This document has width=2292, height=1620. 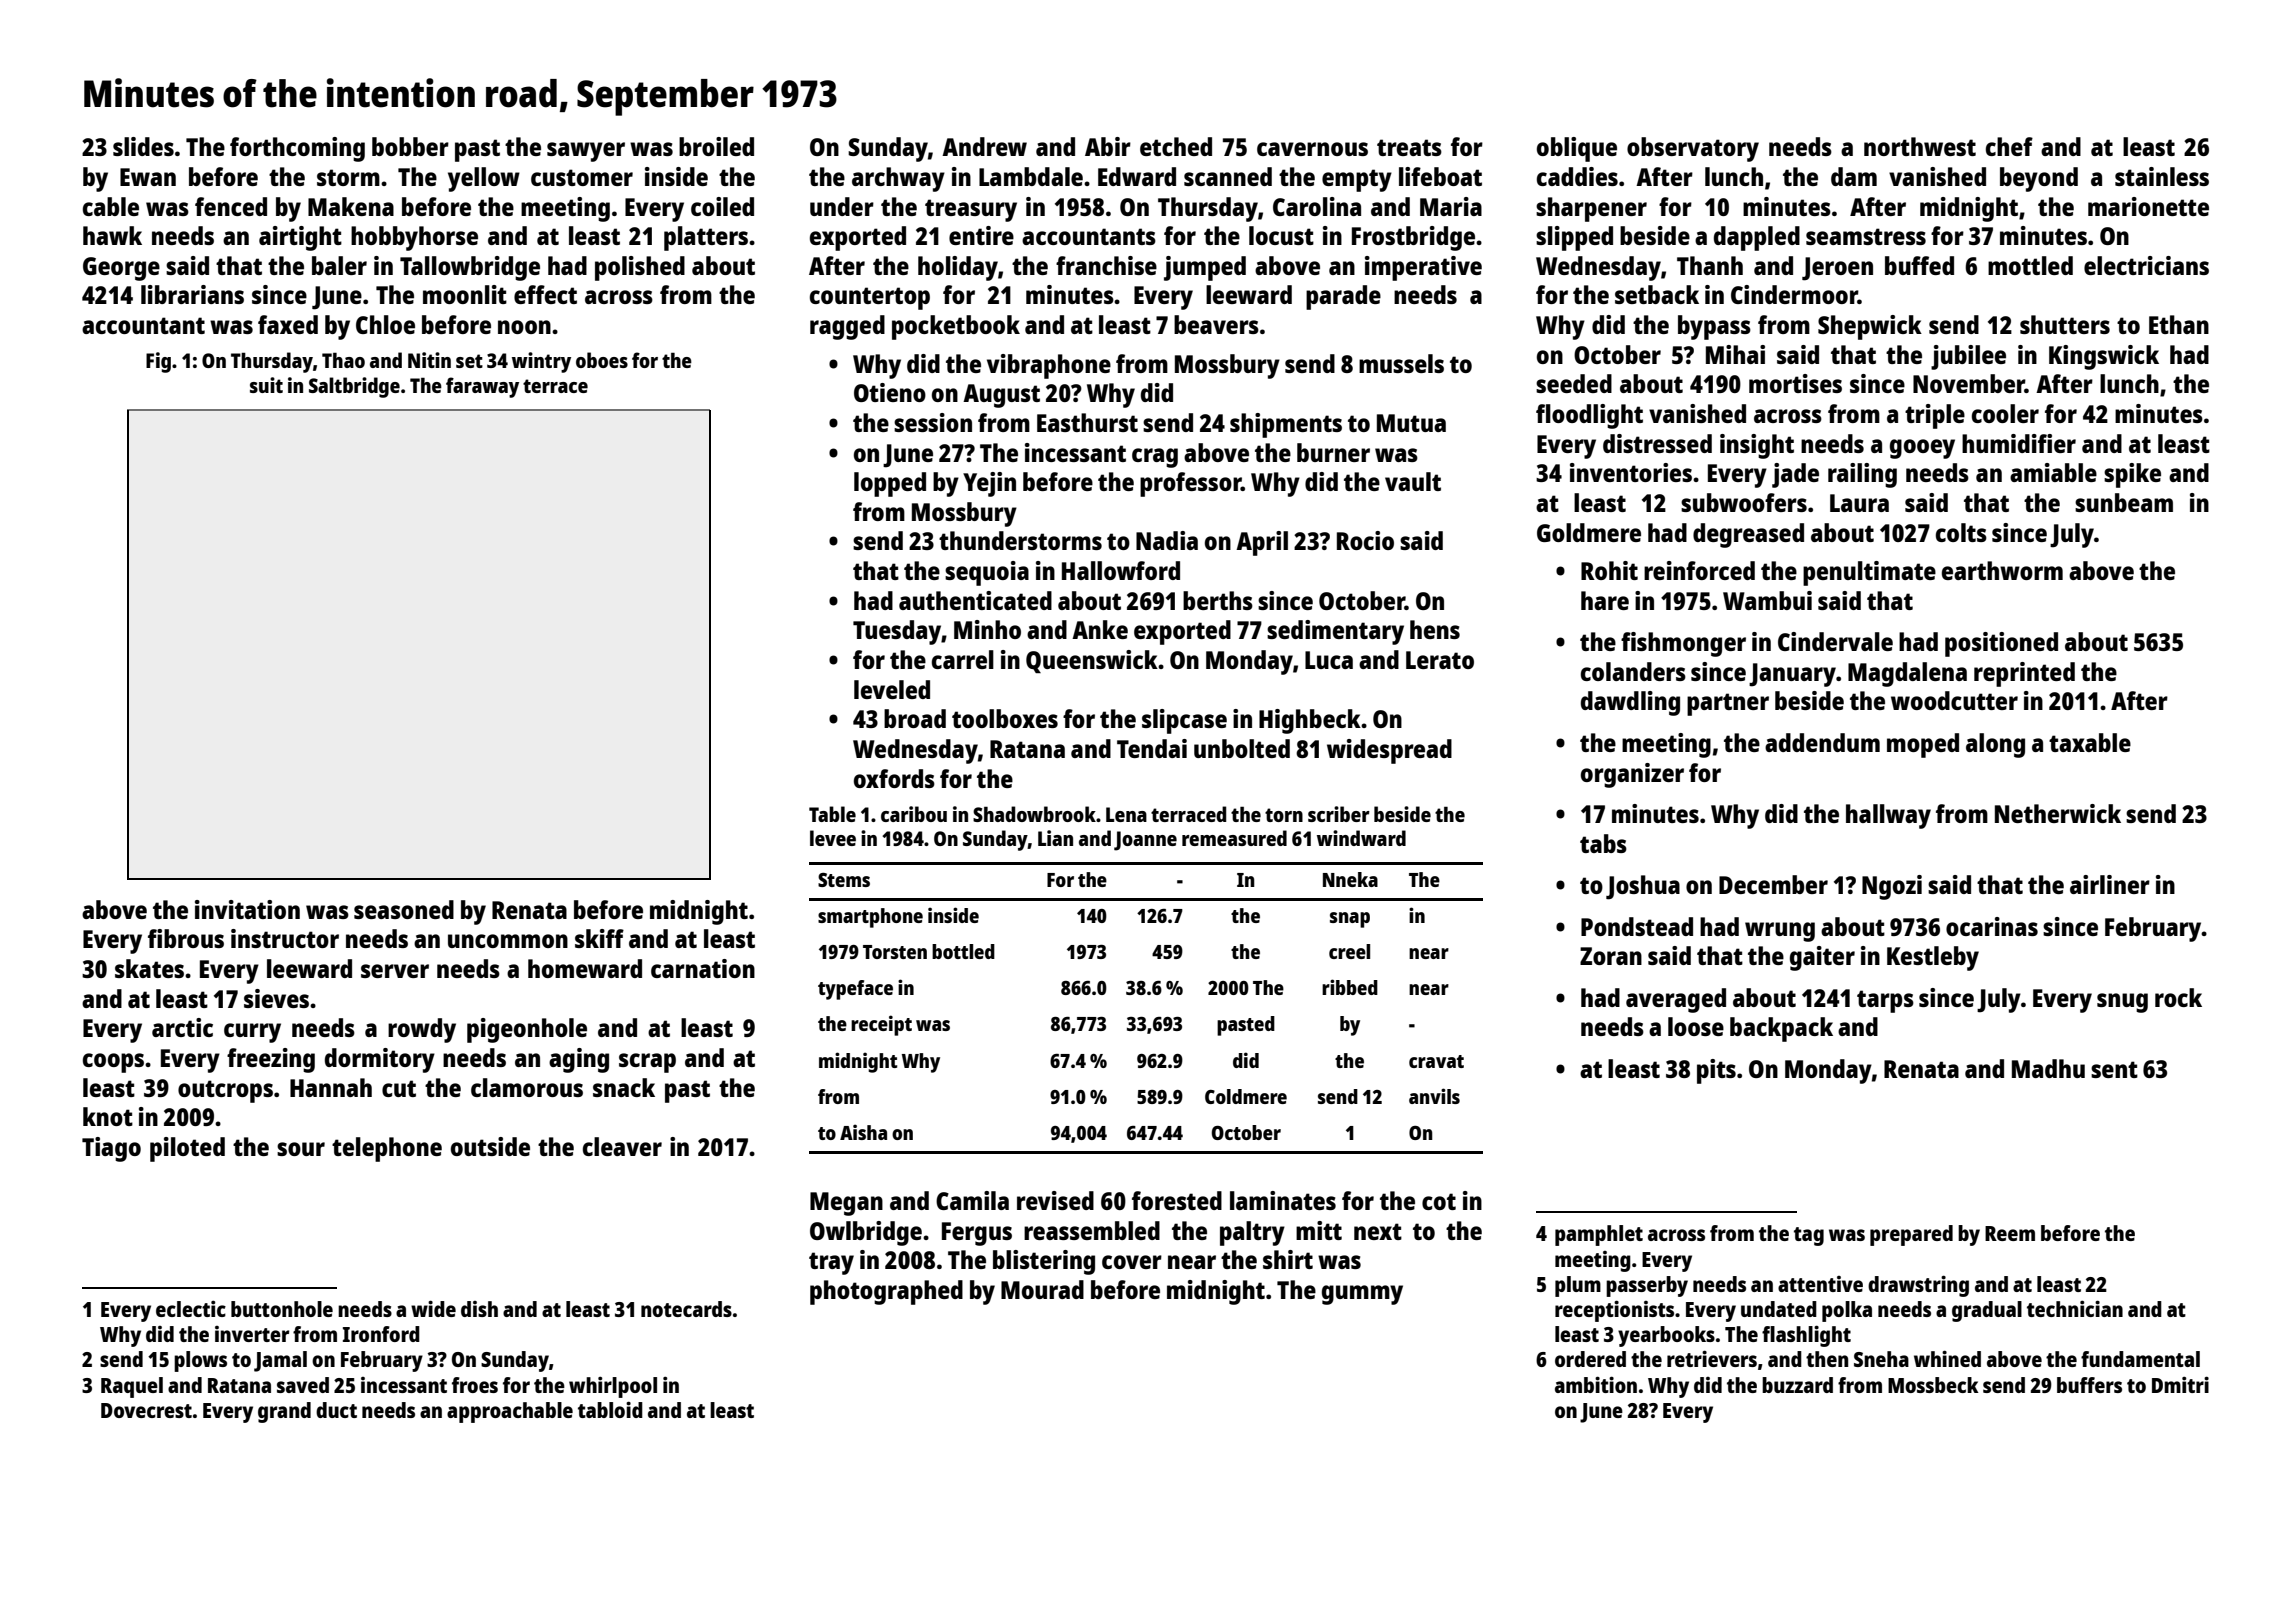 What do you see at coordinates (2009, 146) in the document?
I see `chef` at bounding box center [2009, 146].
